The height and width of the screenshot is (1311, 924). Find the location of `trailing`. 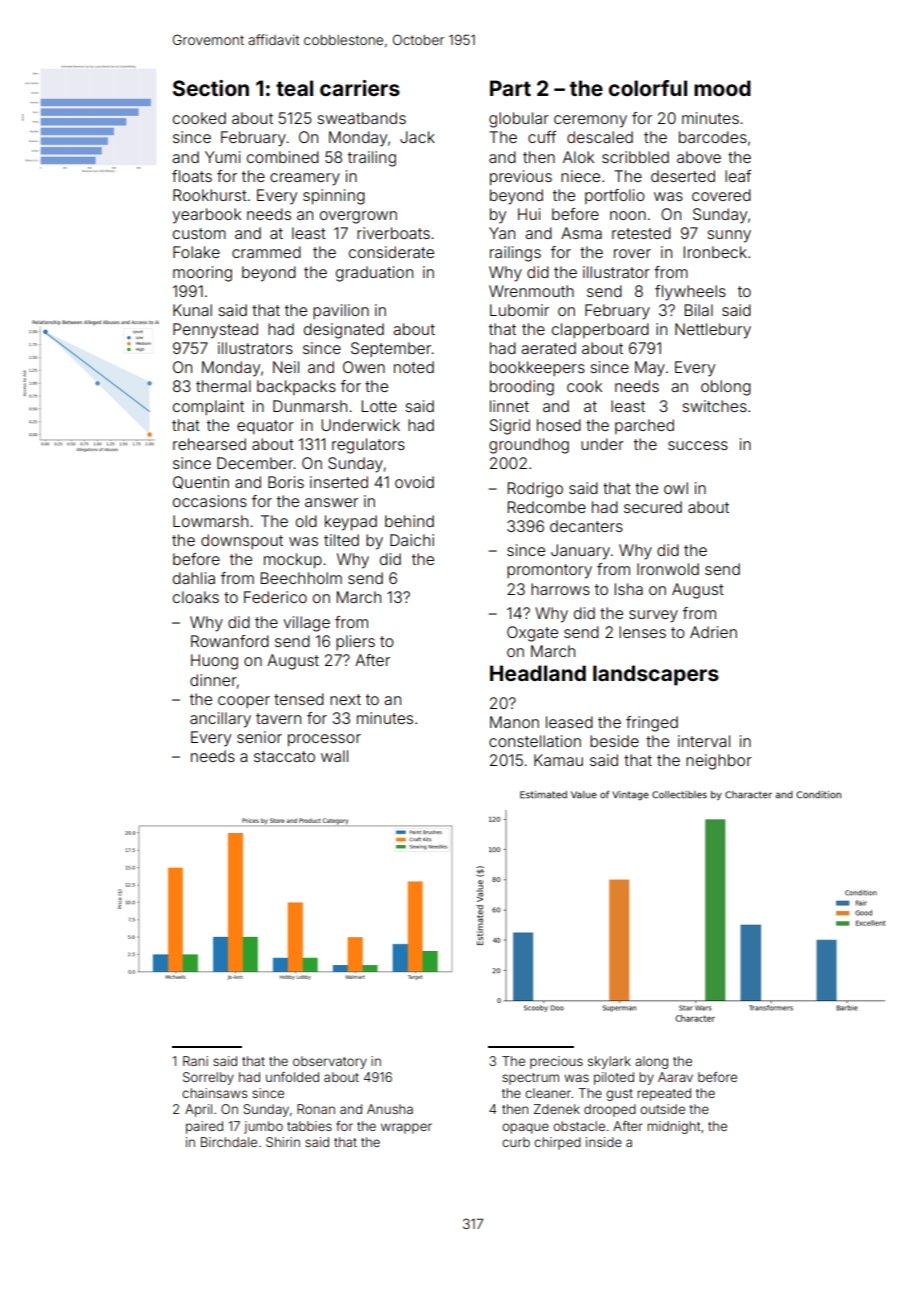

trailing is located at coordinates (372, 159).
